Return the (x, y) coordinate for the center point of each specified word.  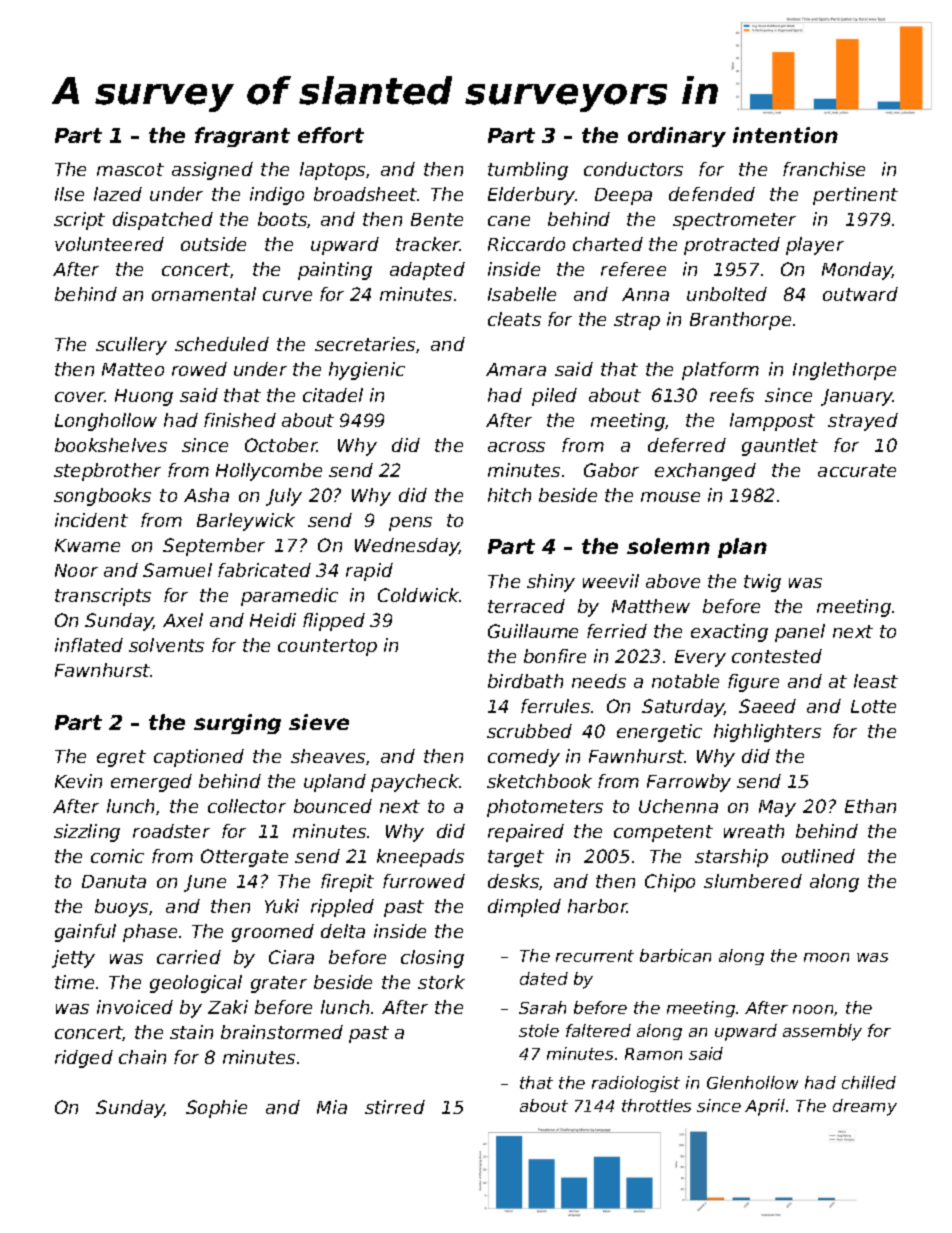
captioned (199, 758)
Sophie (216, 1109)
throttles (656, 1105)
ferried (617, 631)
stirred (395, 1107)
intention (785, 135)
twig (762, 583)
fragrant (242, 137)
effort (331, 135)
